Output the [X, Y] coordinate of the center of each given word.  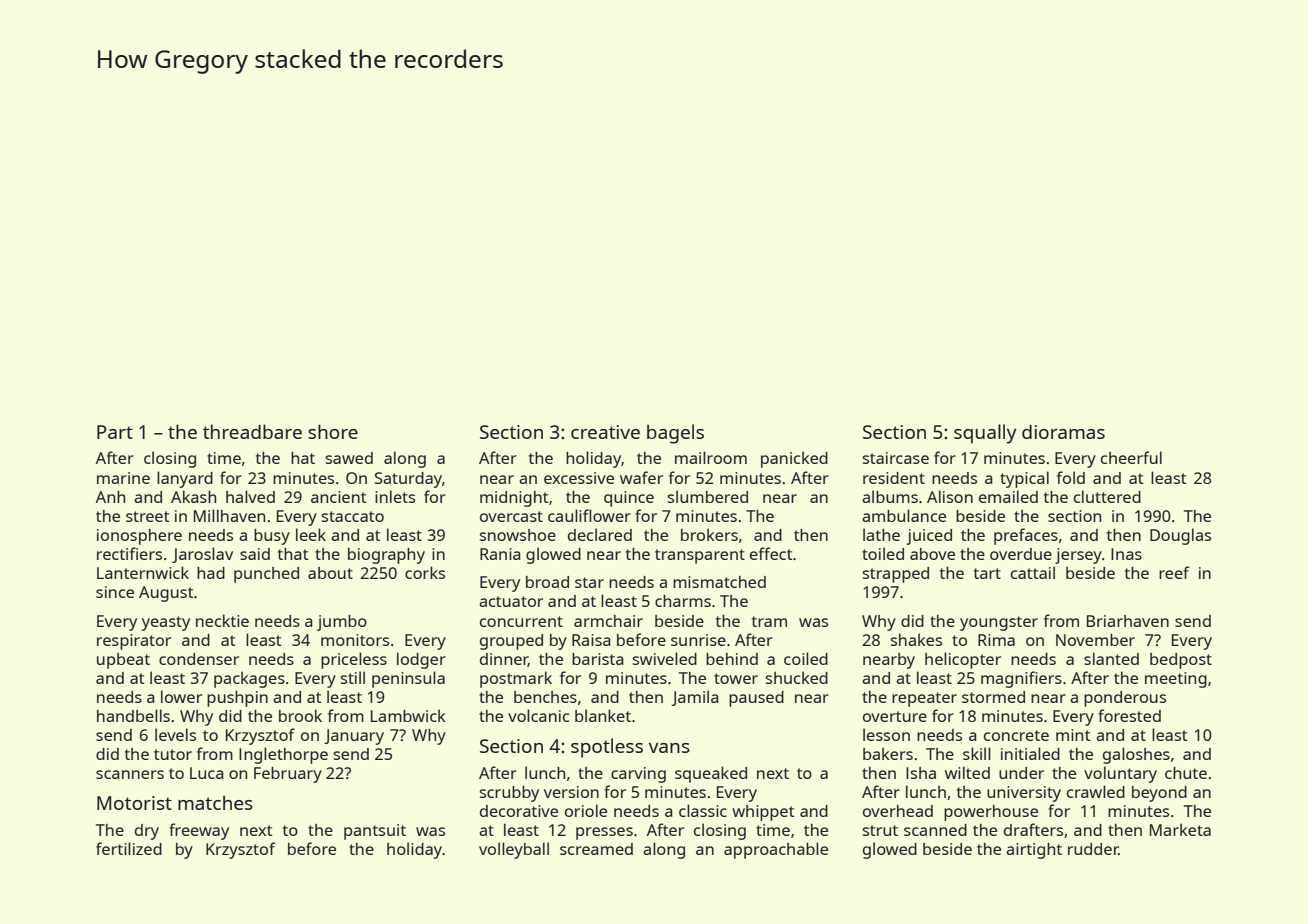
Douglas [1180, 536]
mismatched [719, 582]
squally [985, 434]
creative [605, 432]
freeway [199, 831]
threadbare [252, 431]
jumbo [342, 623]
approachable [776, 850]
